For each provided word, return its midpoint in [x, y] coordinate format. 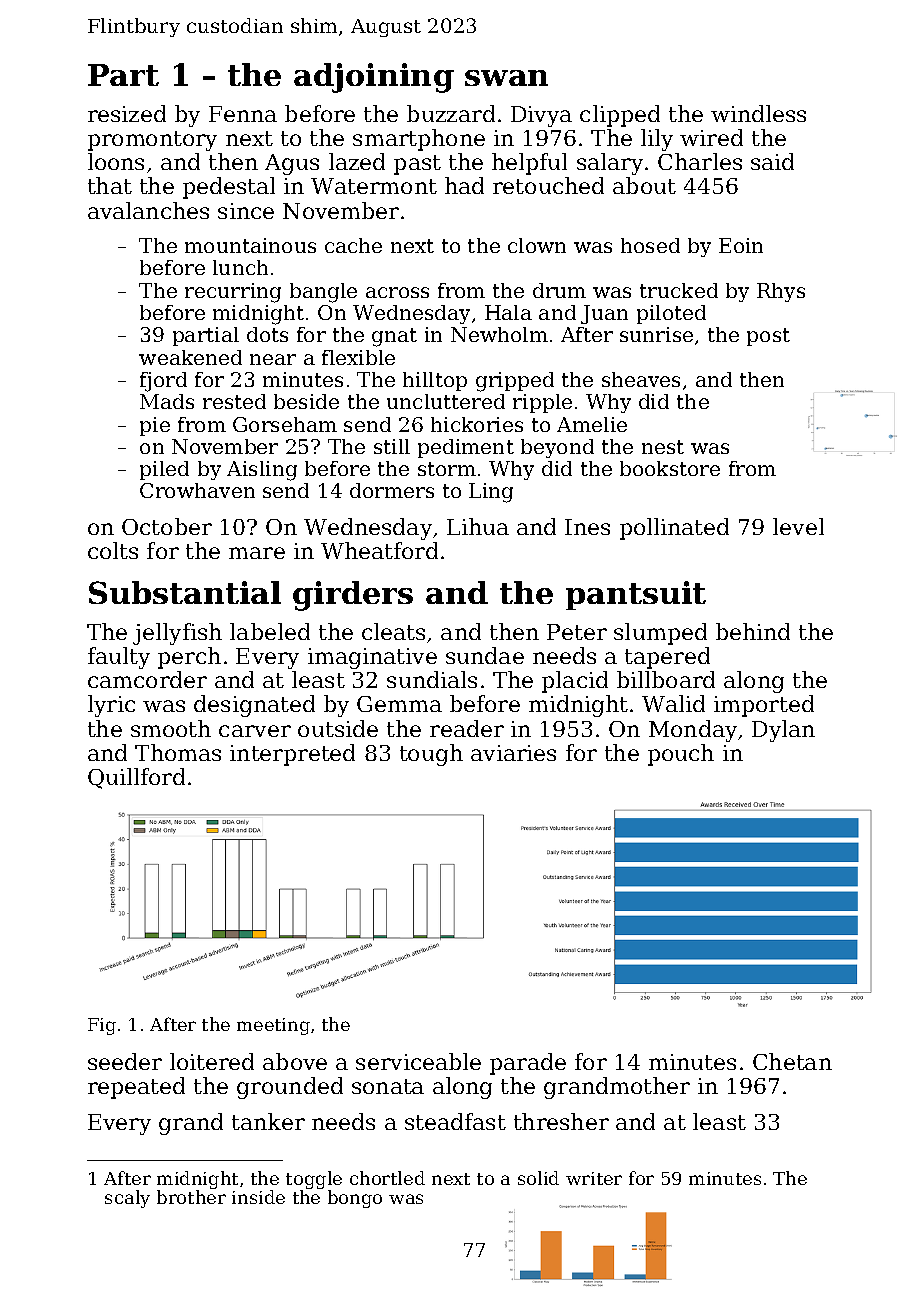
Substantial [185, 592]
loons [116, 161]
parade [528, 1064]
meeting [273, 1026]
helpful [529, 164]
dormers [392, 490]
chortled [387, 1178]
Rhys [781, 292]
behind [753, 631]
